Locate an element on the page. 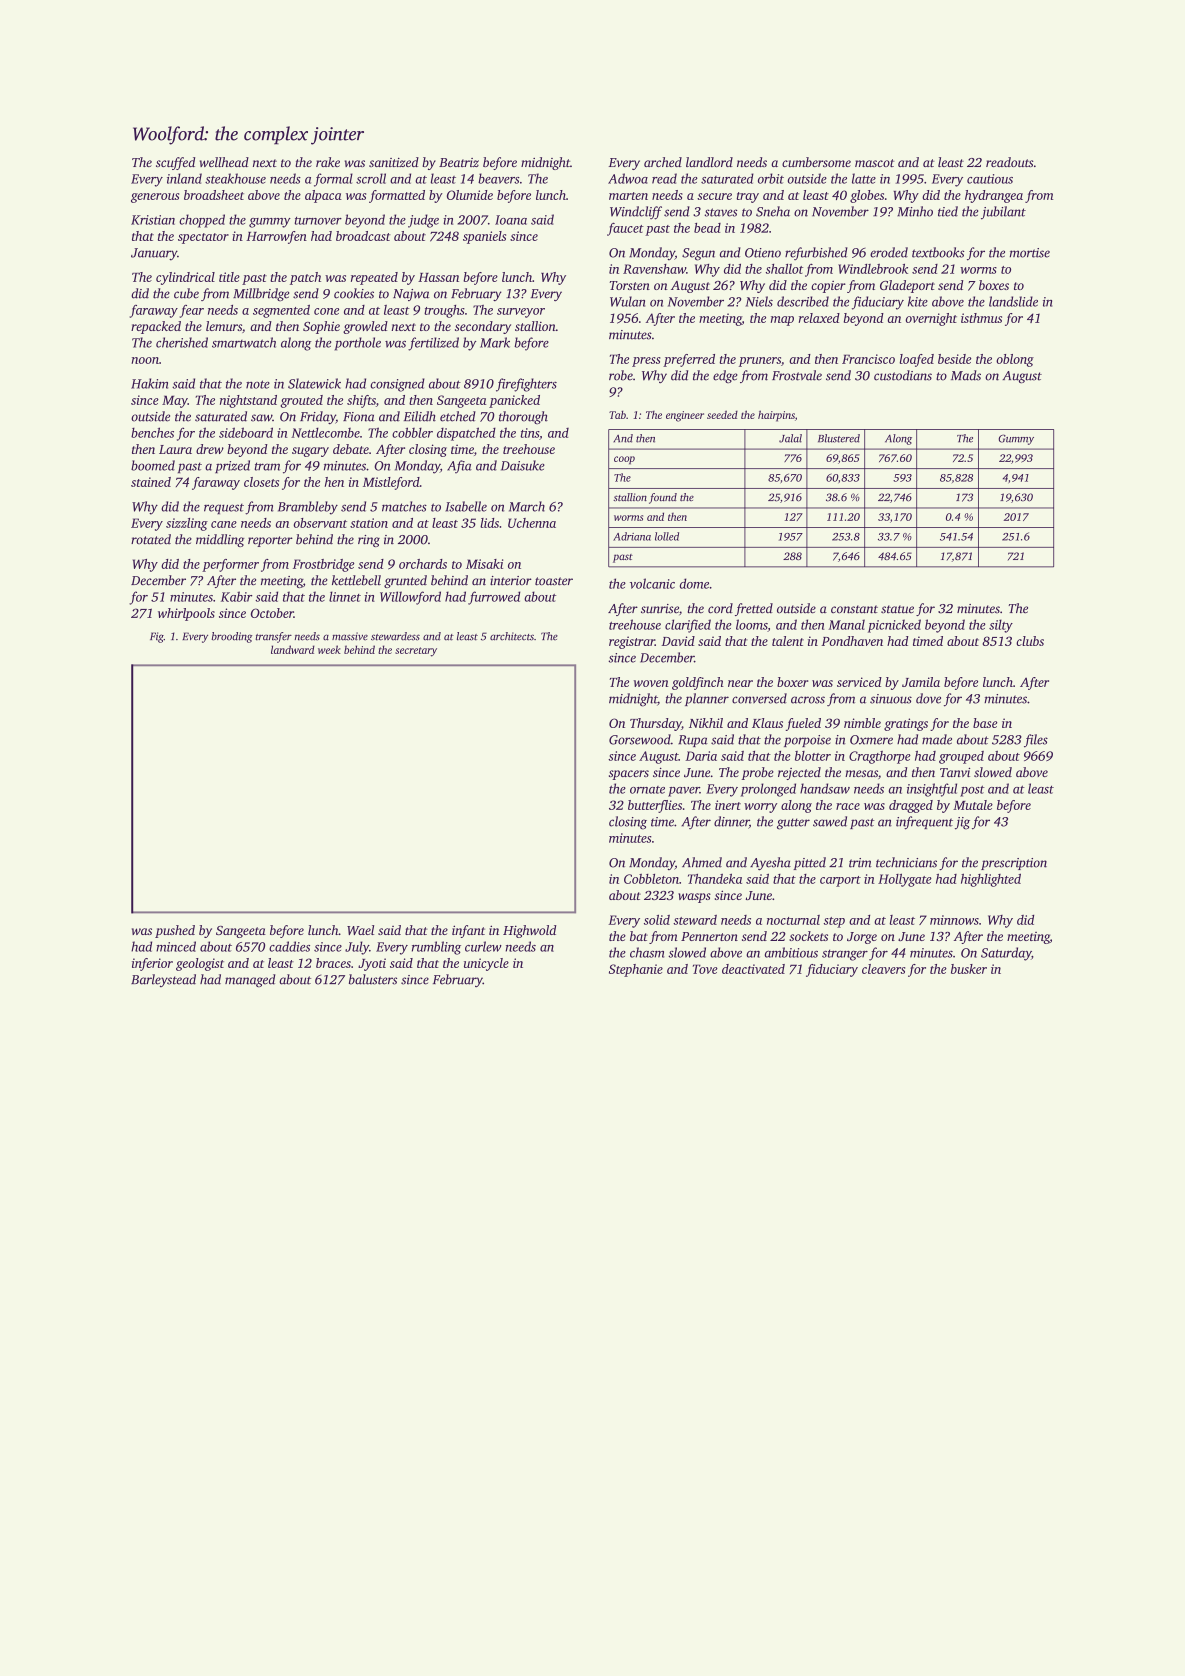 The image size is (1185, 1676). Hassan is located at coordinates (438, 277).
